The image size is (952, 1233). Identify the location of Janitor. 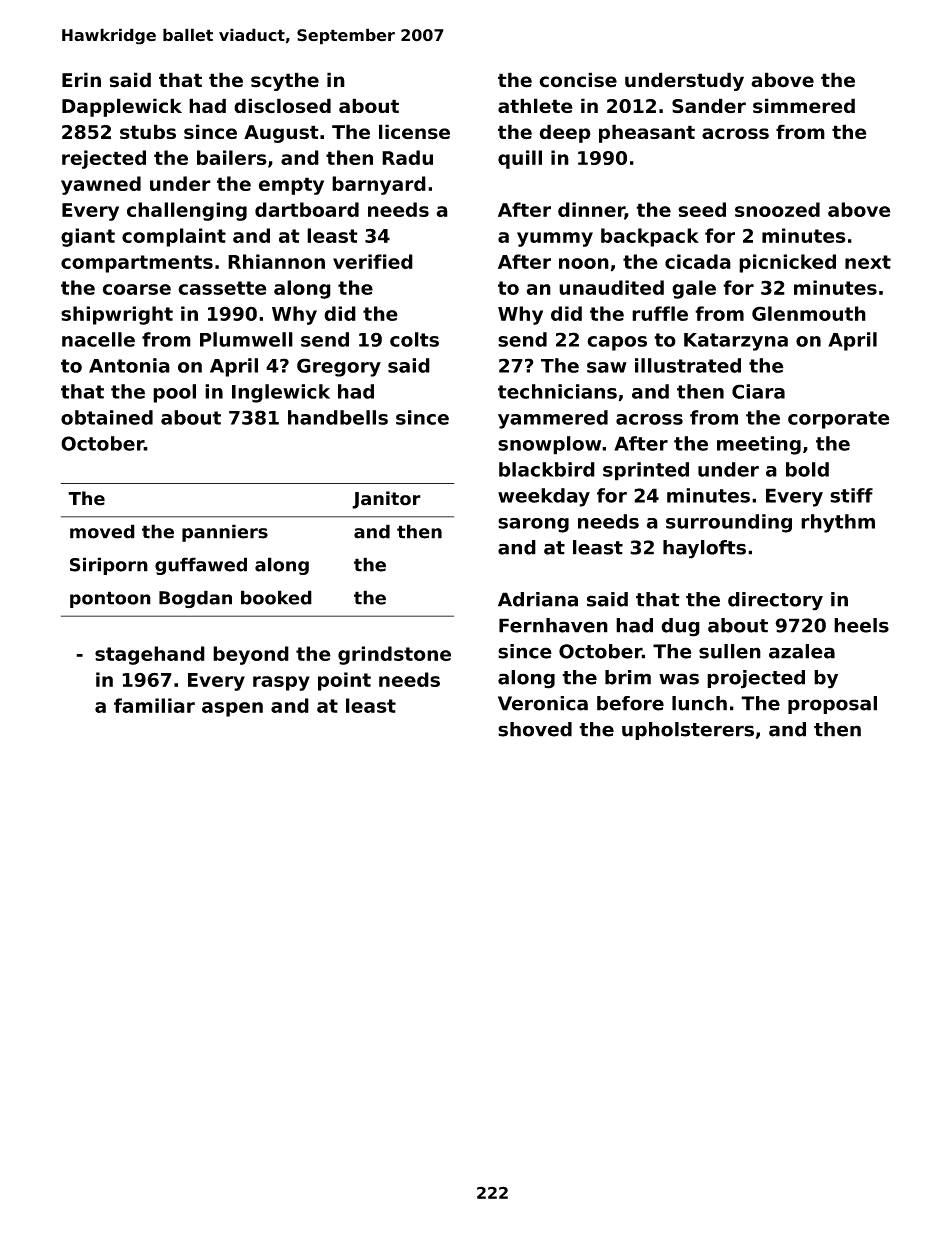
(386, 500).
